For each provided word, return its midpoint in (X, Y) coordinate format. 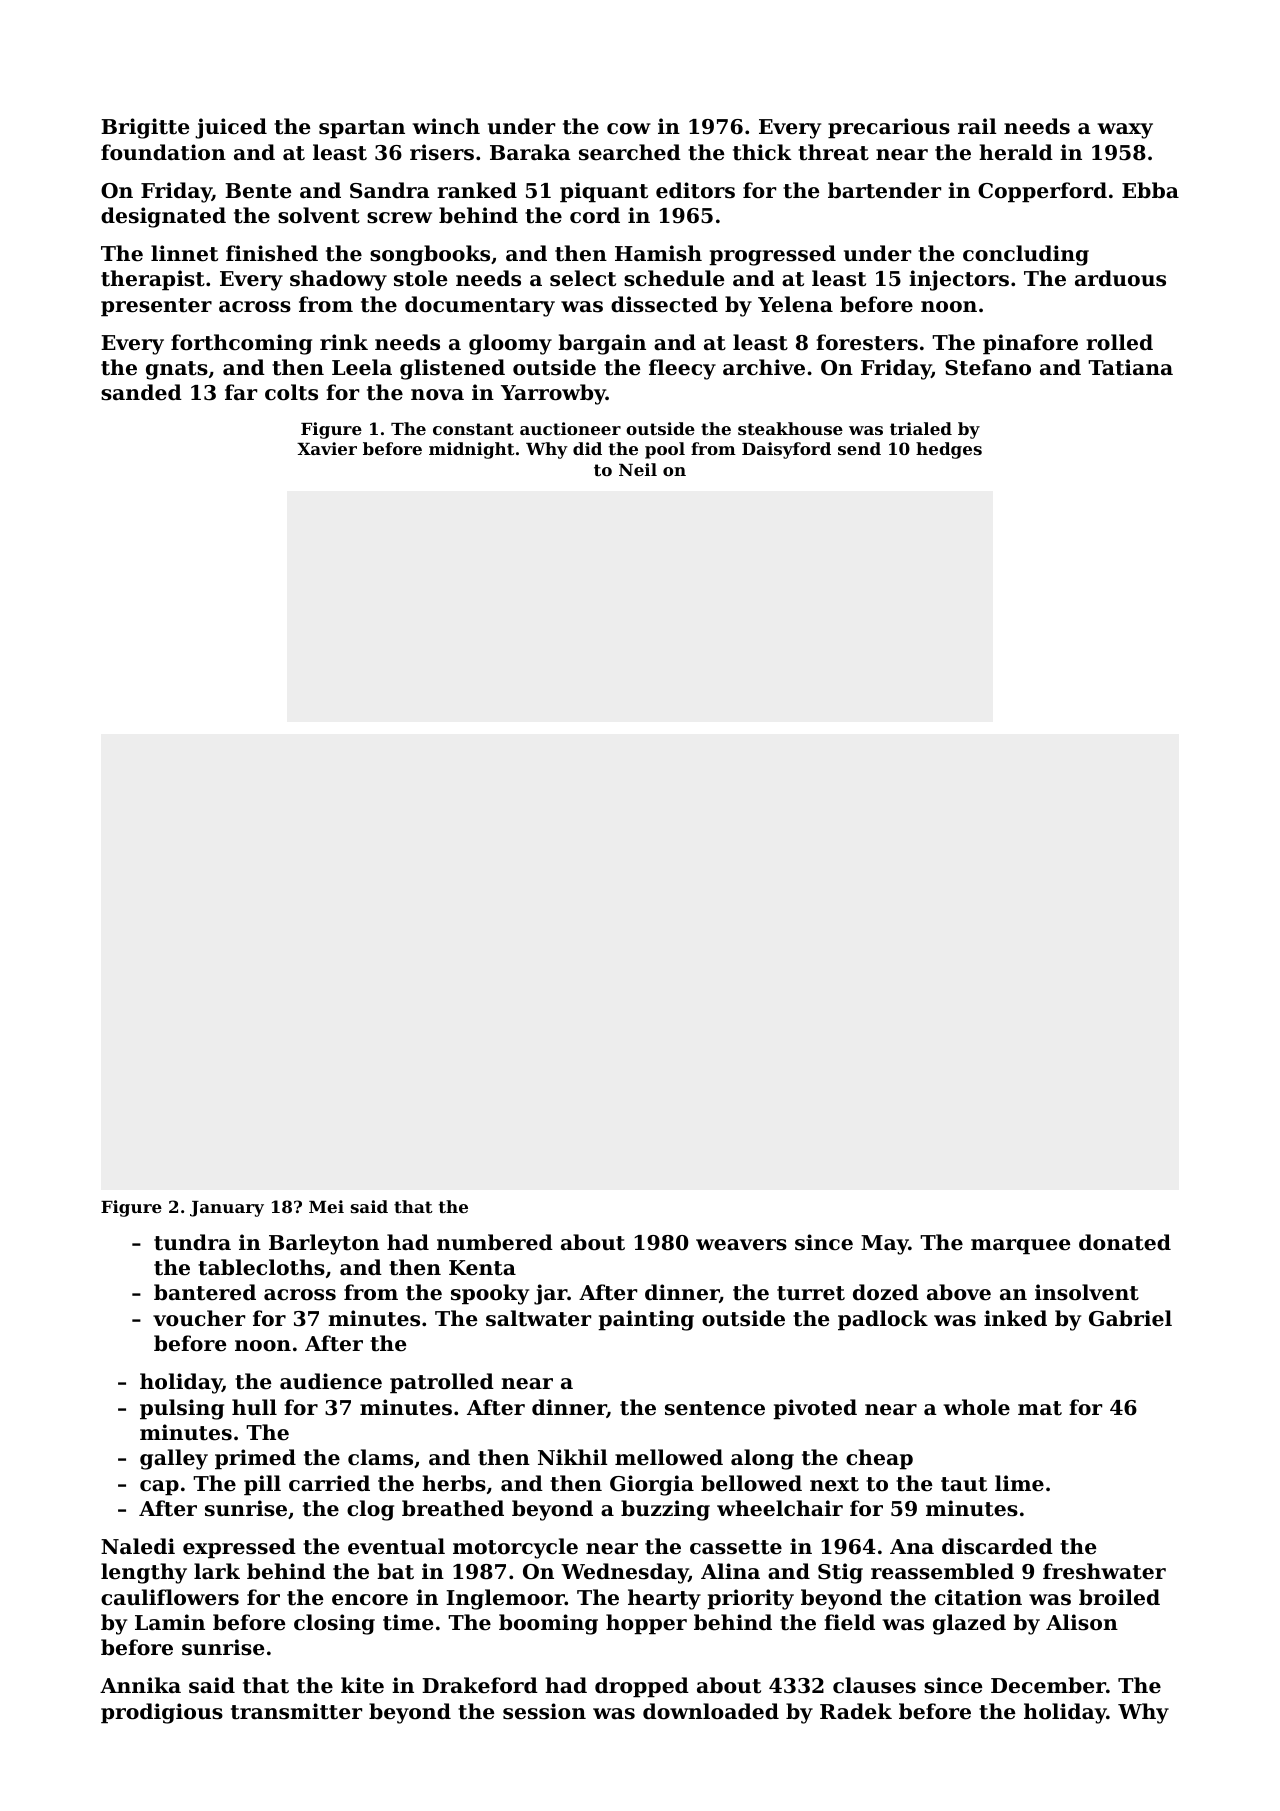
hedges (949, 450)
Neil (638, 469)
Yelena (795, 304)
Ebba (1150, 190)
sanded (141, 392)
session (544, 1711)
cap (159, 1488)
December (1048, 1685)
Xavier (327, 448)
